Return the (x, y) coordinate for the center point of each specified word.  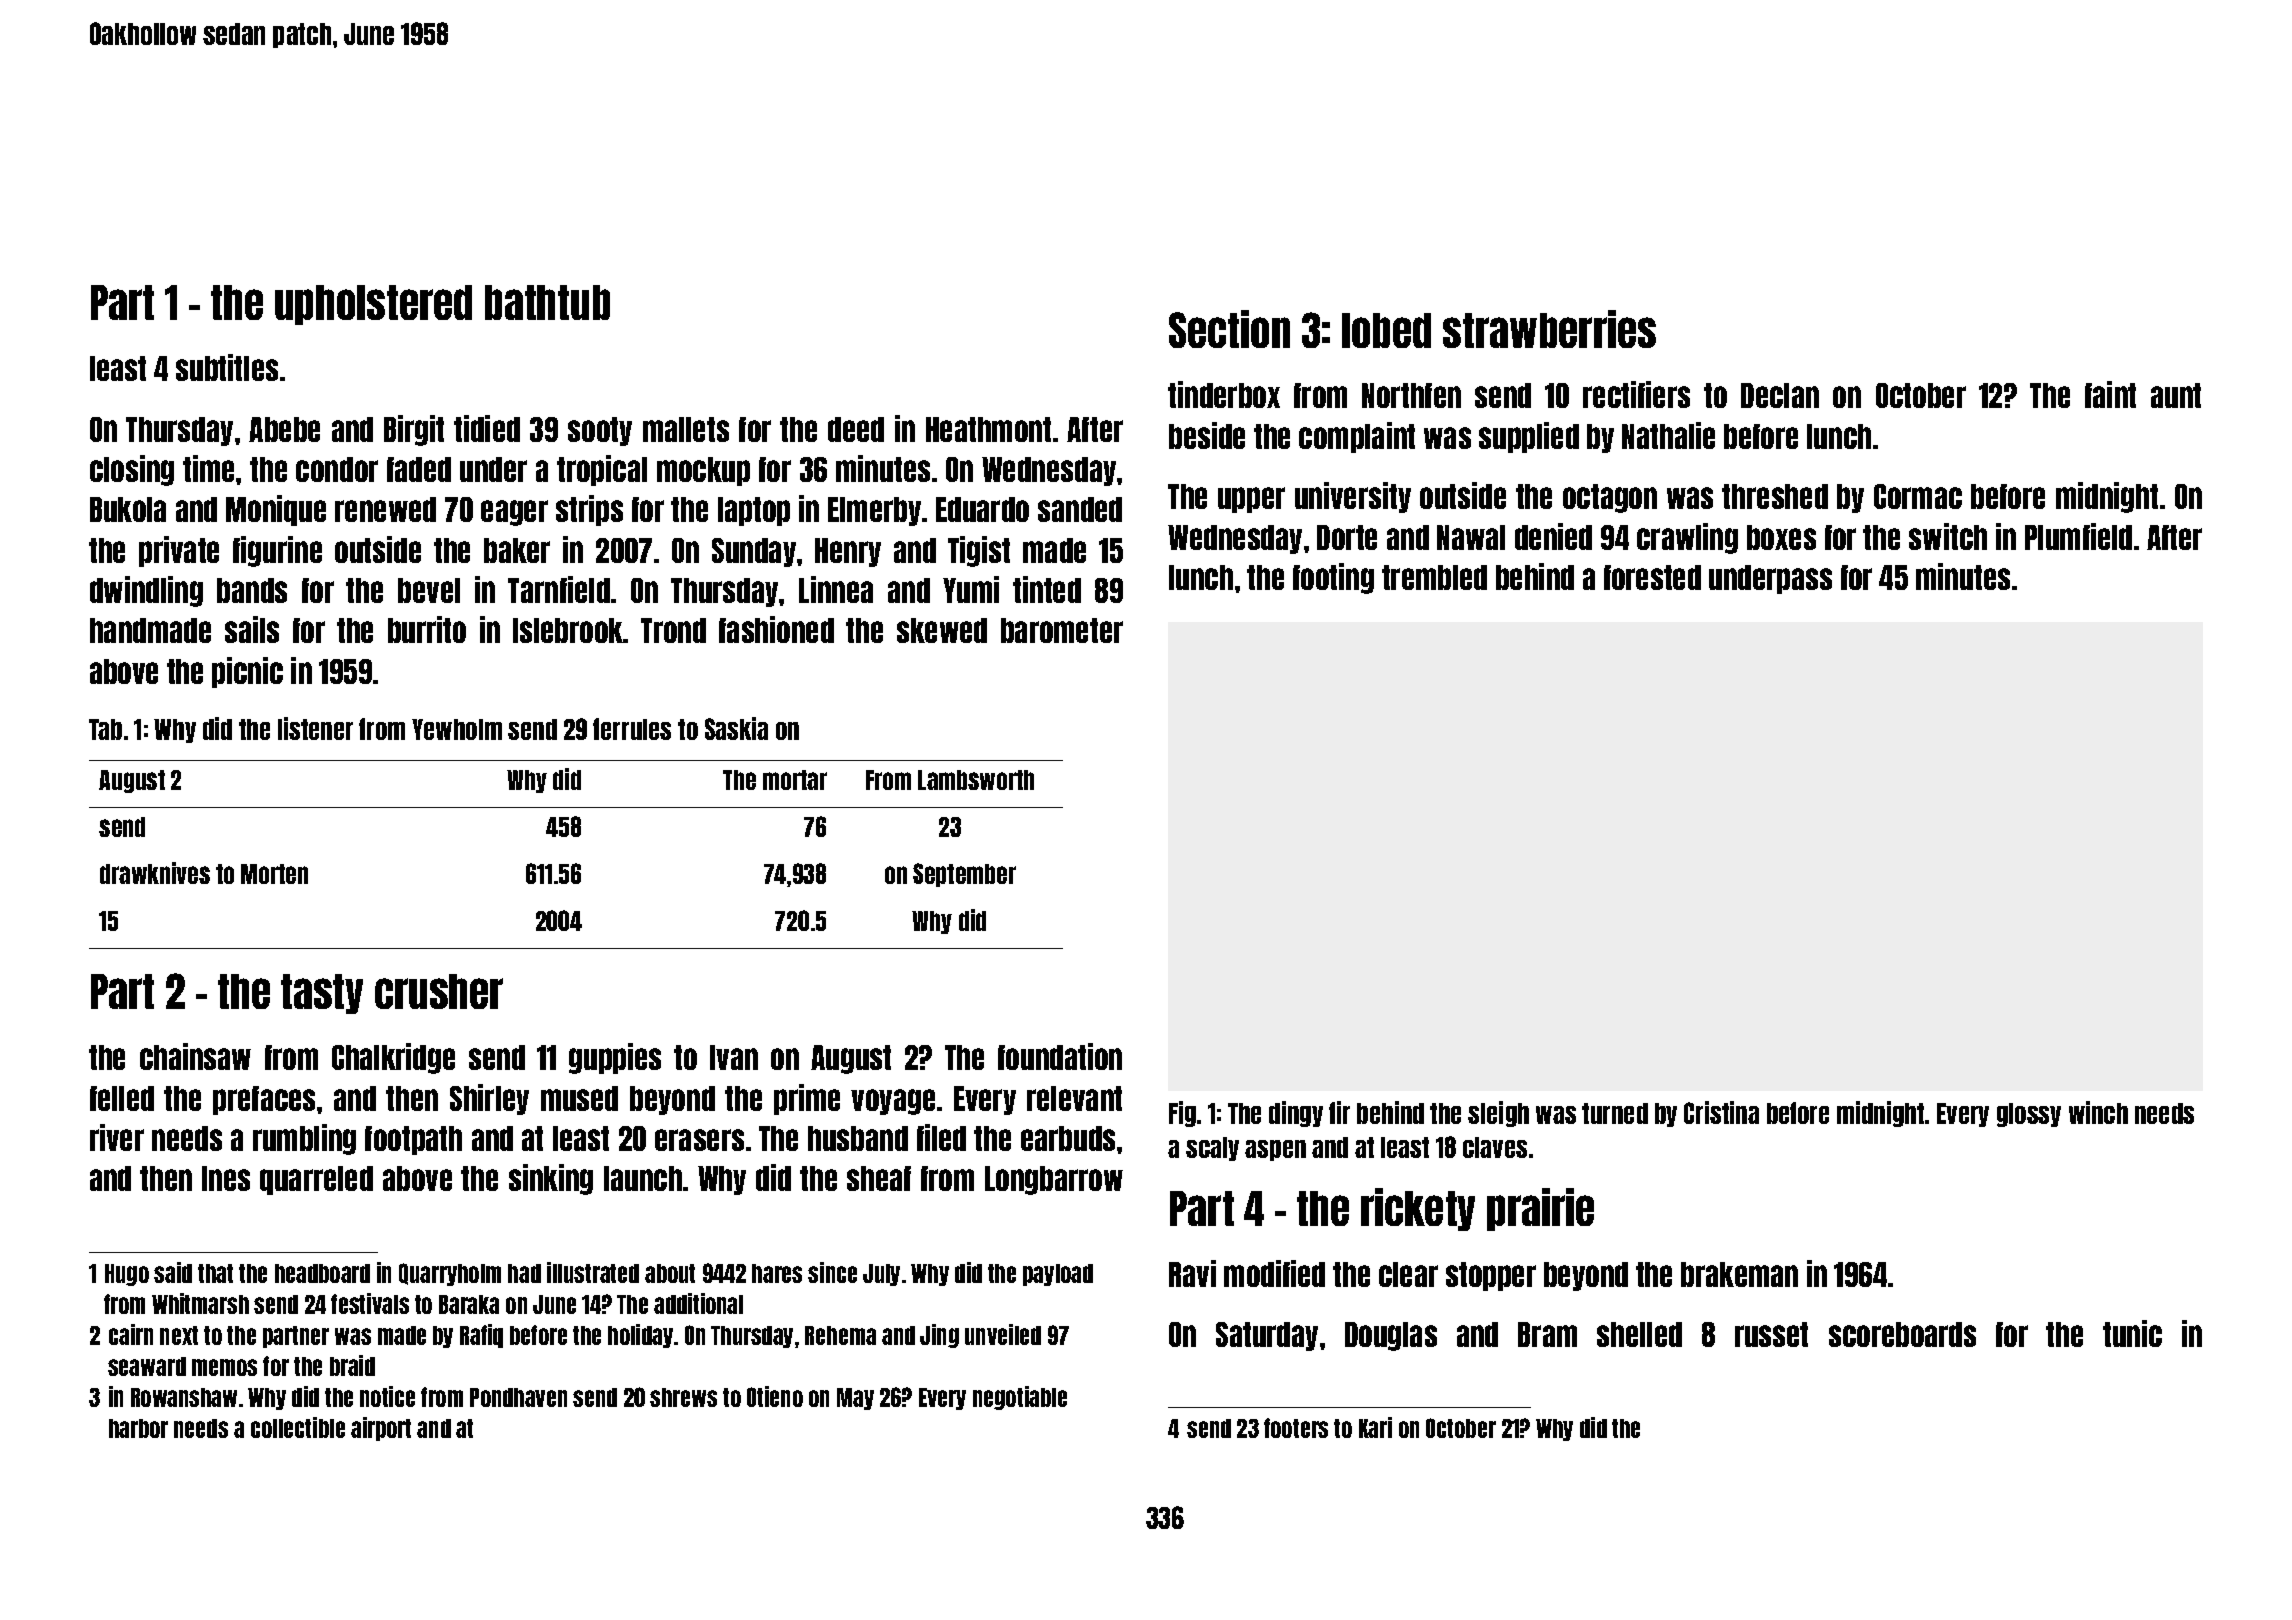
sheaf (879, 1178)
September (964, 875)
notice (387, 1396)
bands (252, 590)
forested (1652, 577)
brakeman (1739, 1274)
